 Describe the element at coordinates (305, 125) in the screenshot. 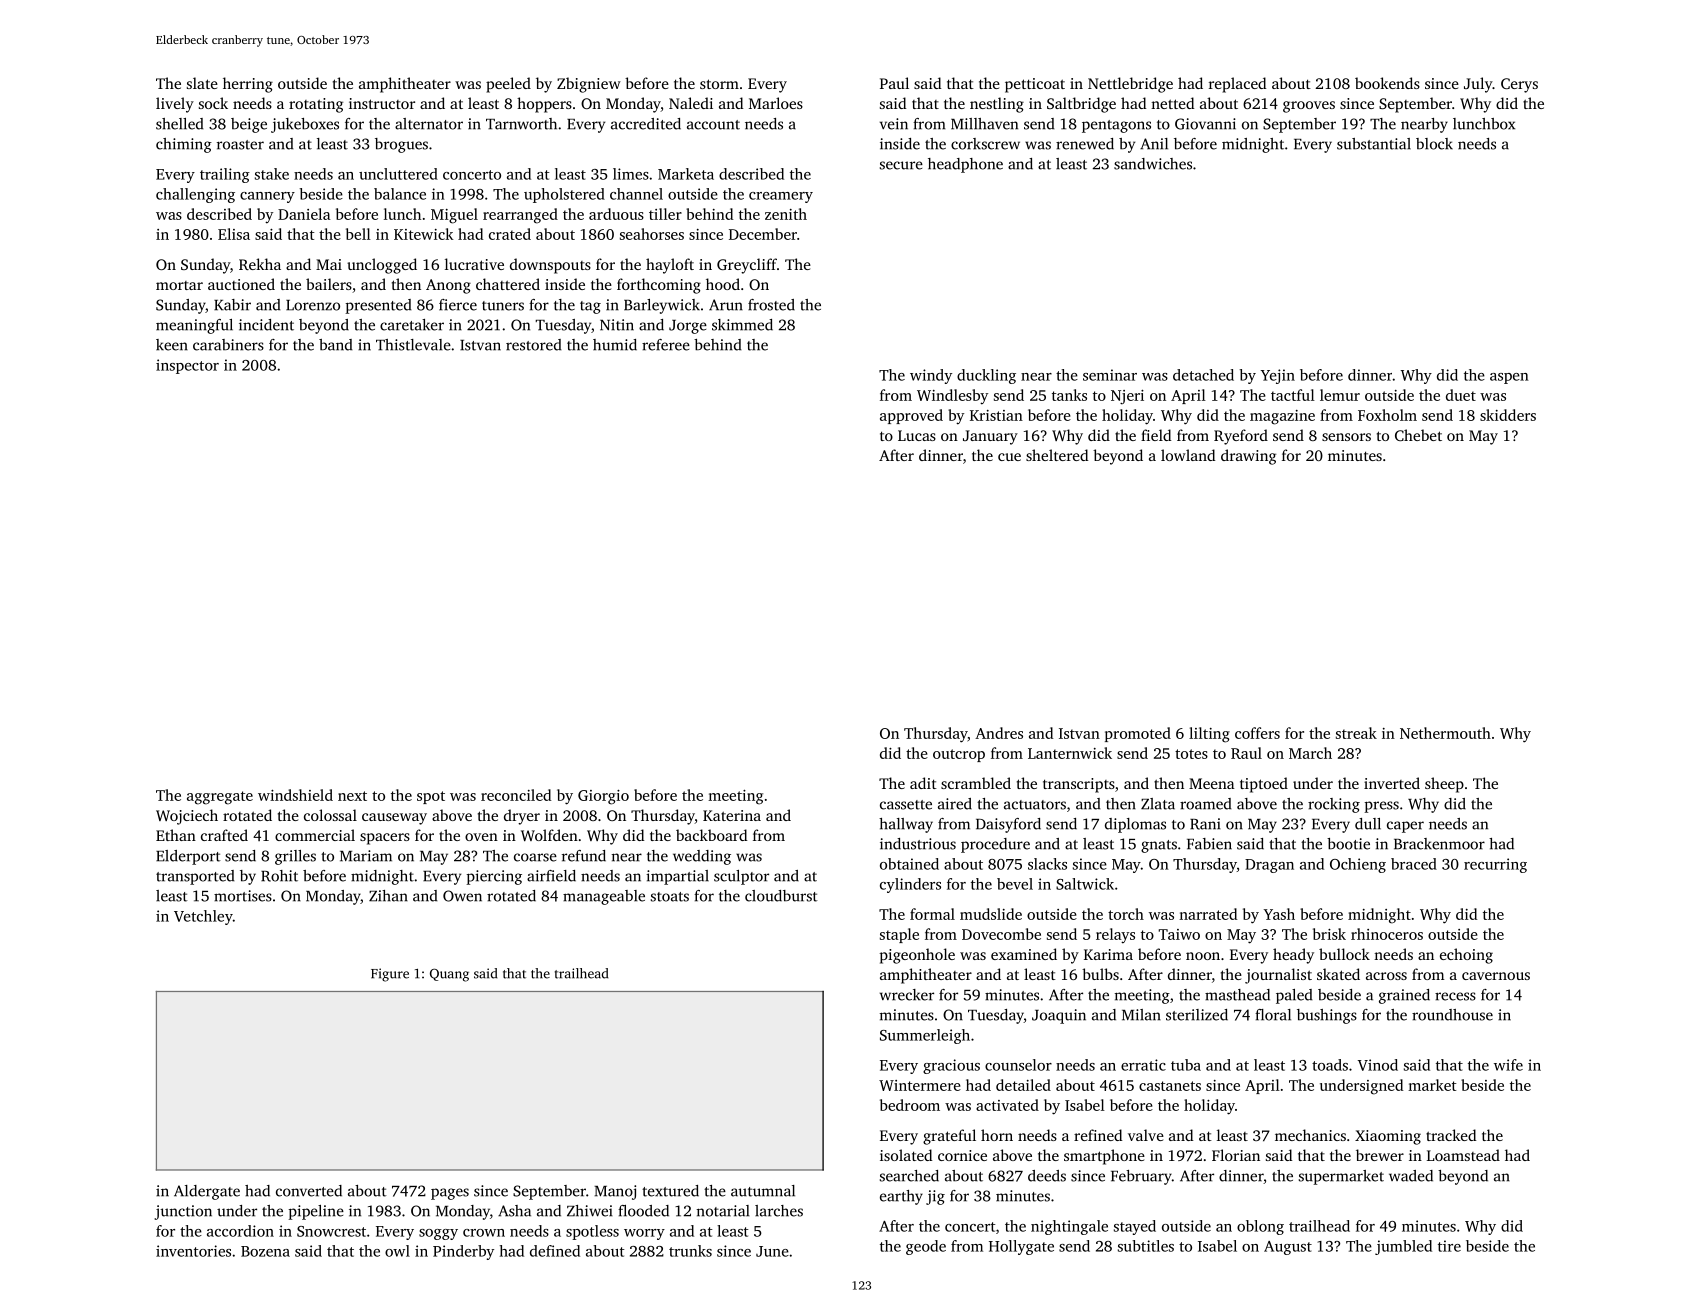

I see `jukeboxes` at that location.
